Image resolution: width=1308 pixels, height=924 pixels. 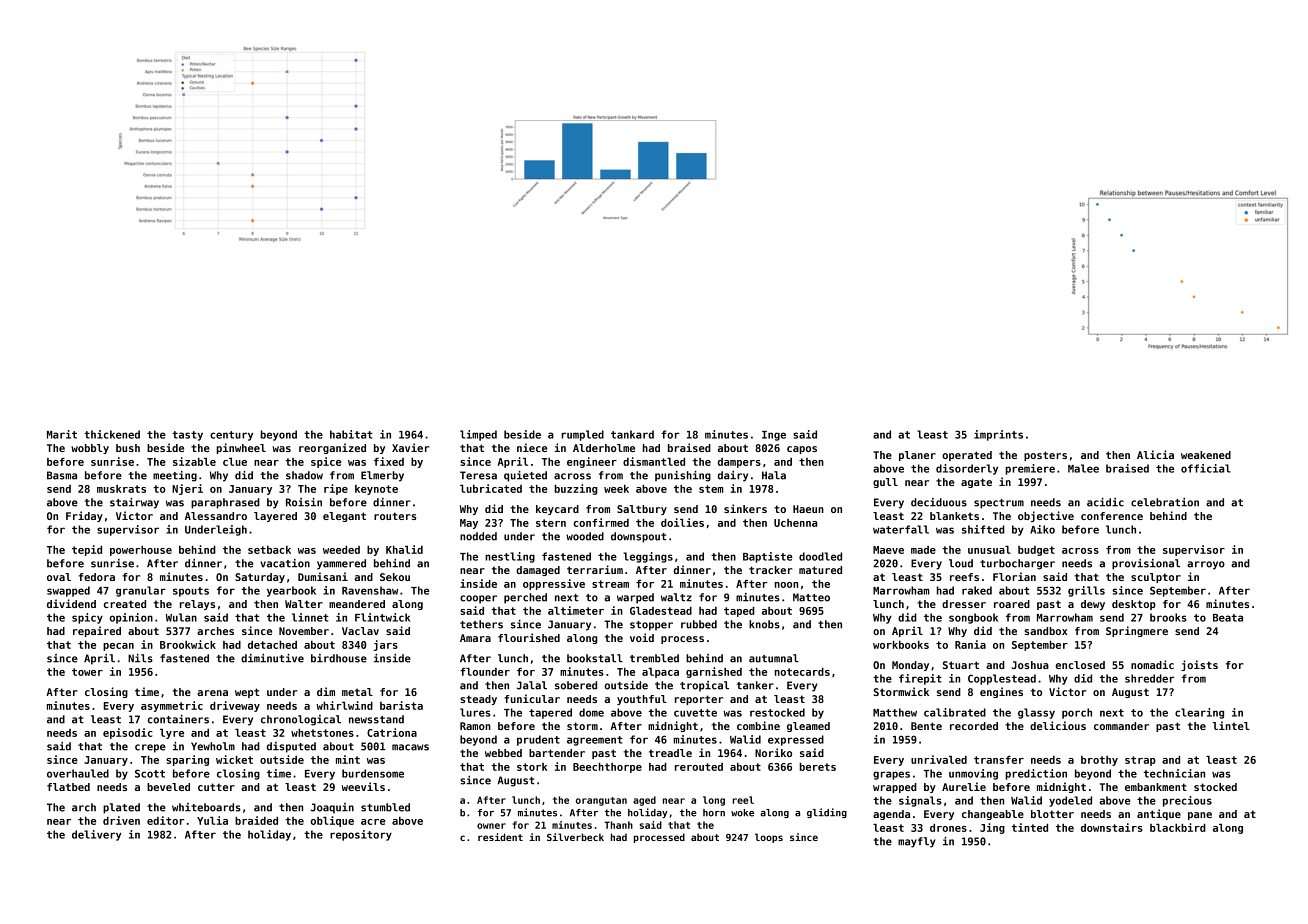 What do you see at coordinates (999, 504) in the screenshot?
I see `spectrum` at bounding box center [999, 504].
